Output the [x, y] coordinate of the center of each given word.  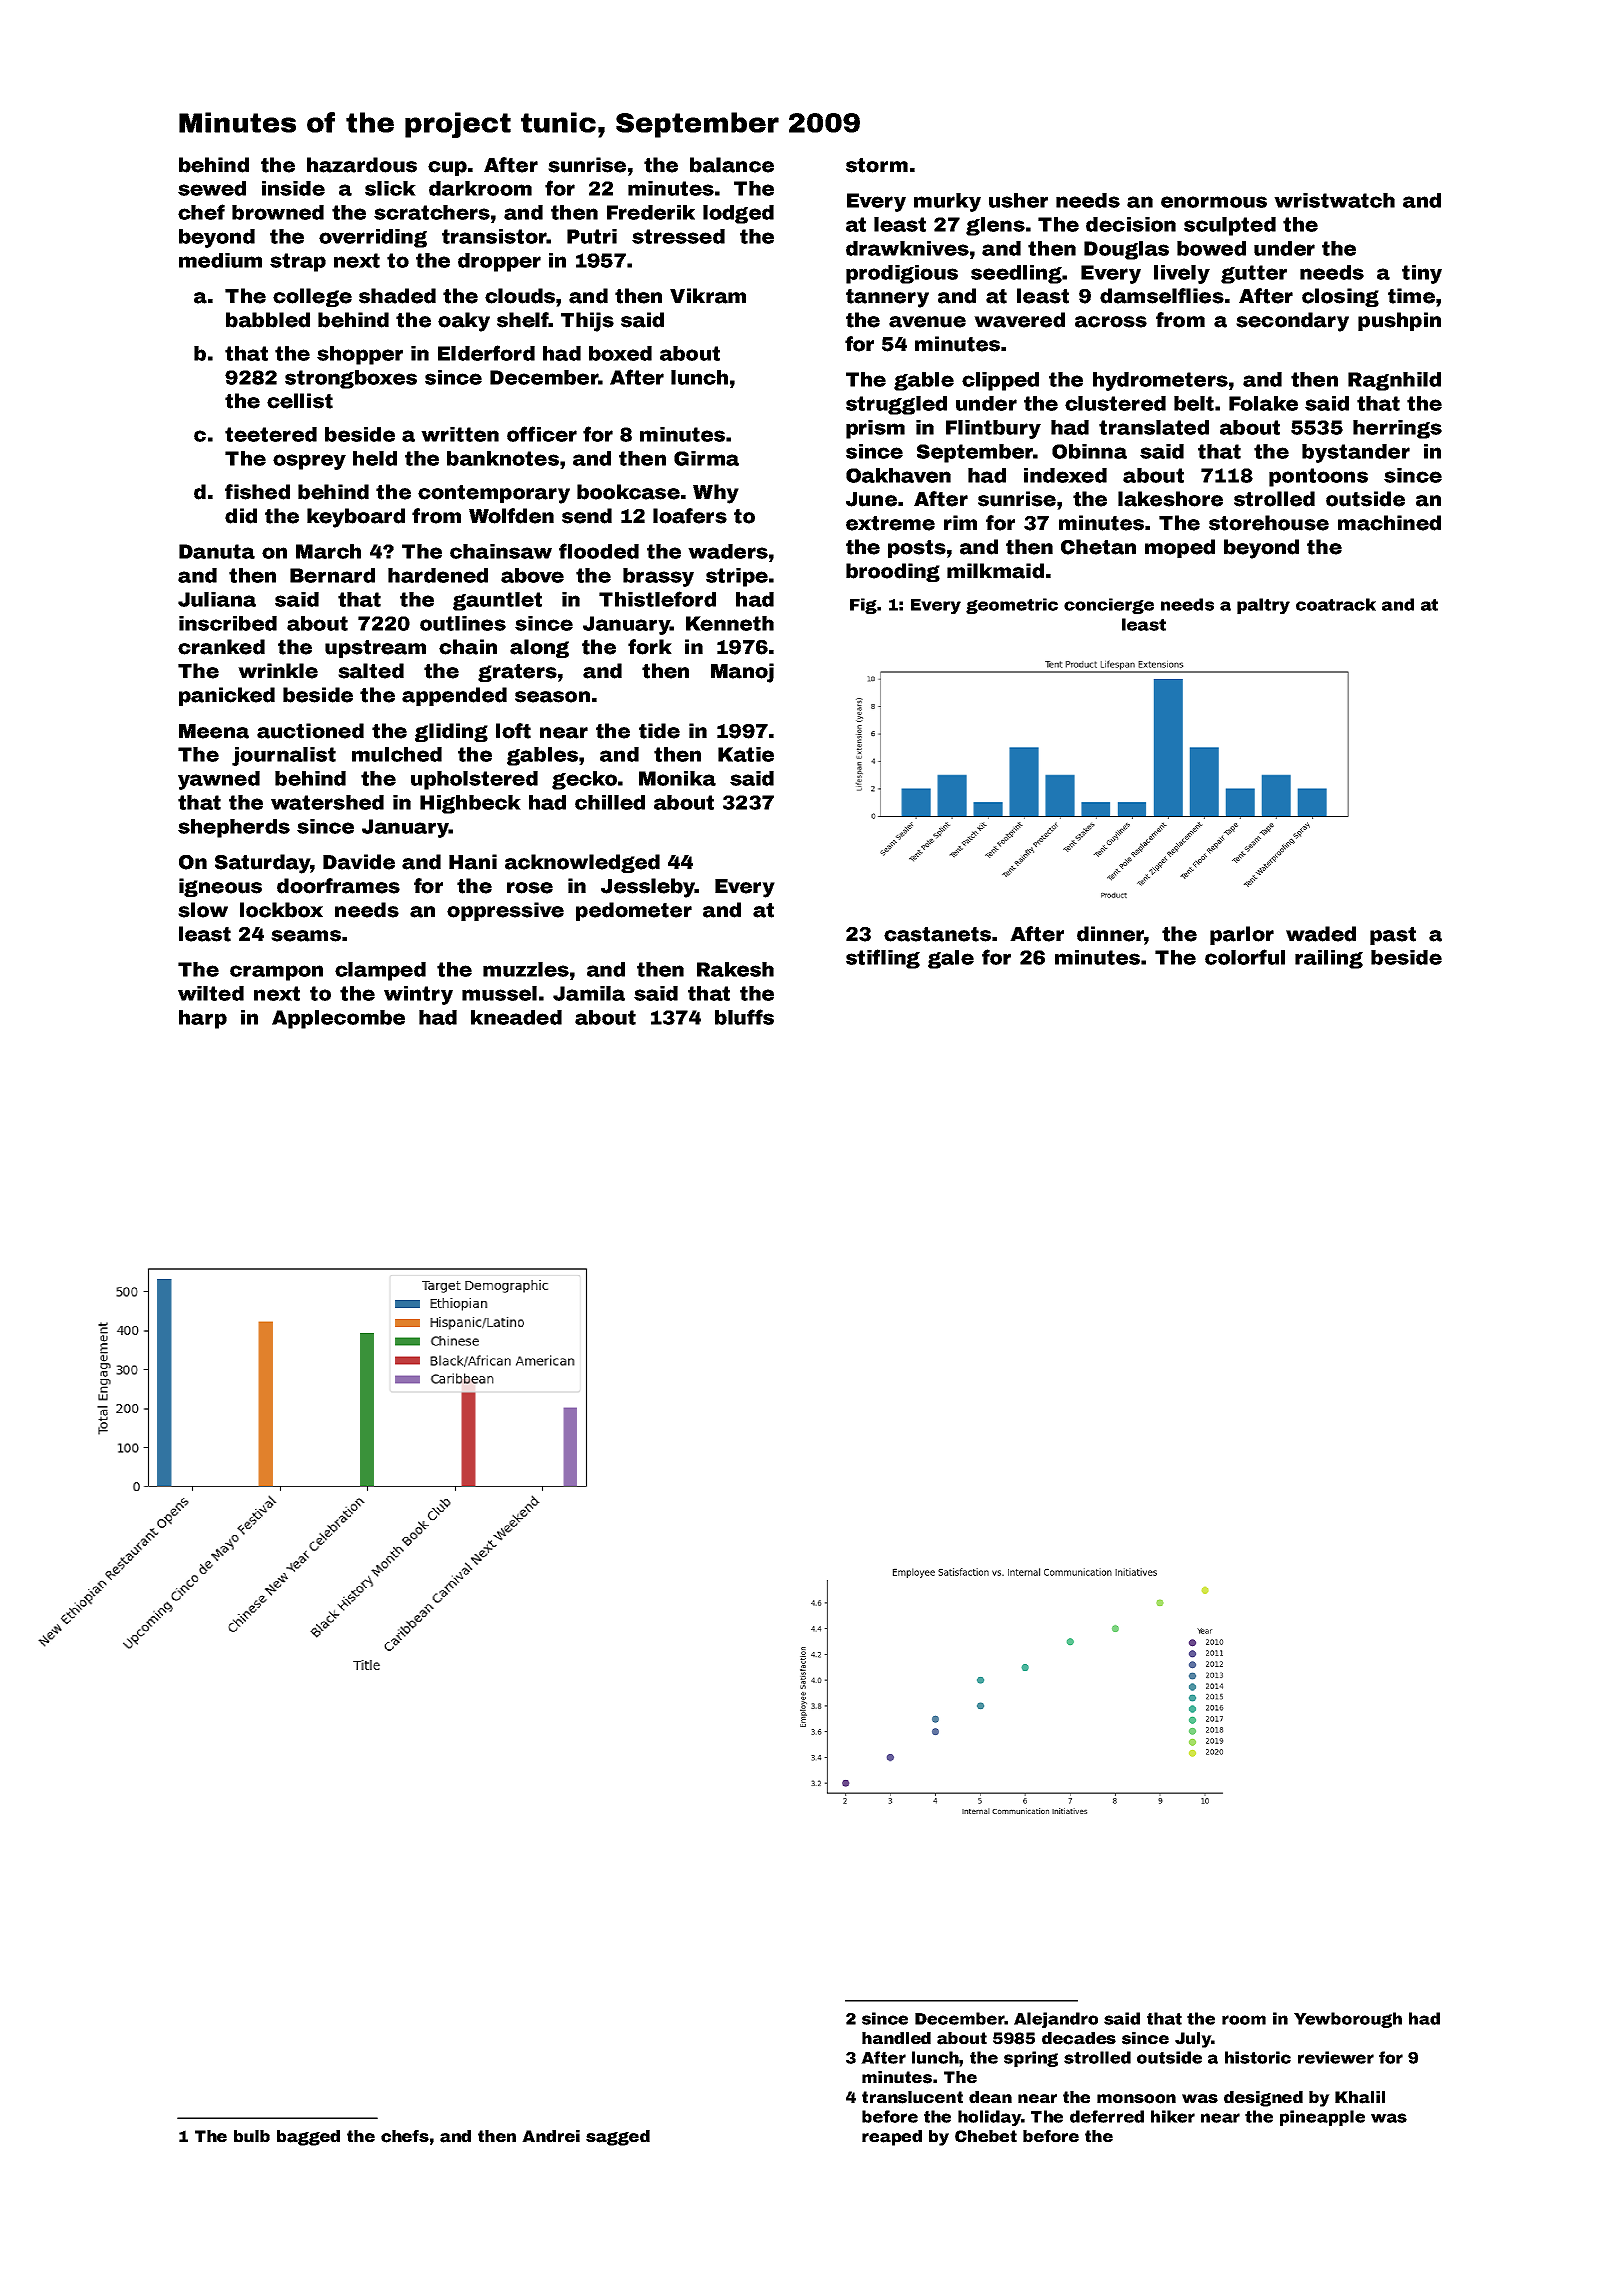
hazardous [362, 165]
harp [203, 1019]
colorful [1245, 957]
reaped [892, 2138]
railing [1329, 959]
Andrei [551, 2136]
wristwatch [1334, 200]
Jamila [589, 993]
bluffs [744, 1017]
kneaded [516, 1017]
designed [1263, 2099]
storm [877, 165]
